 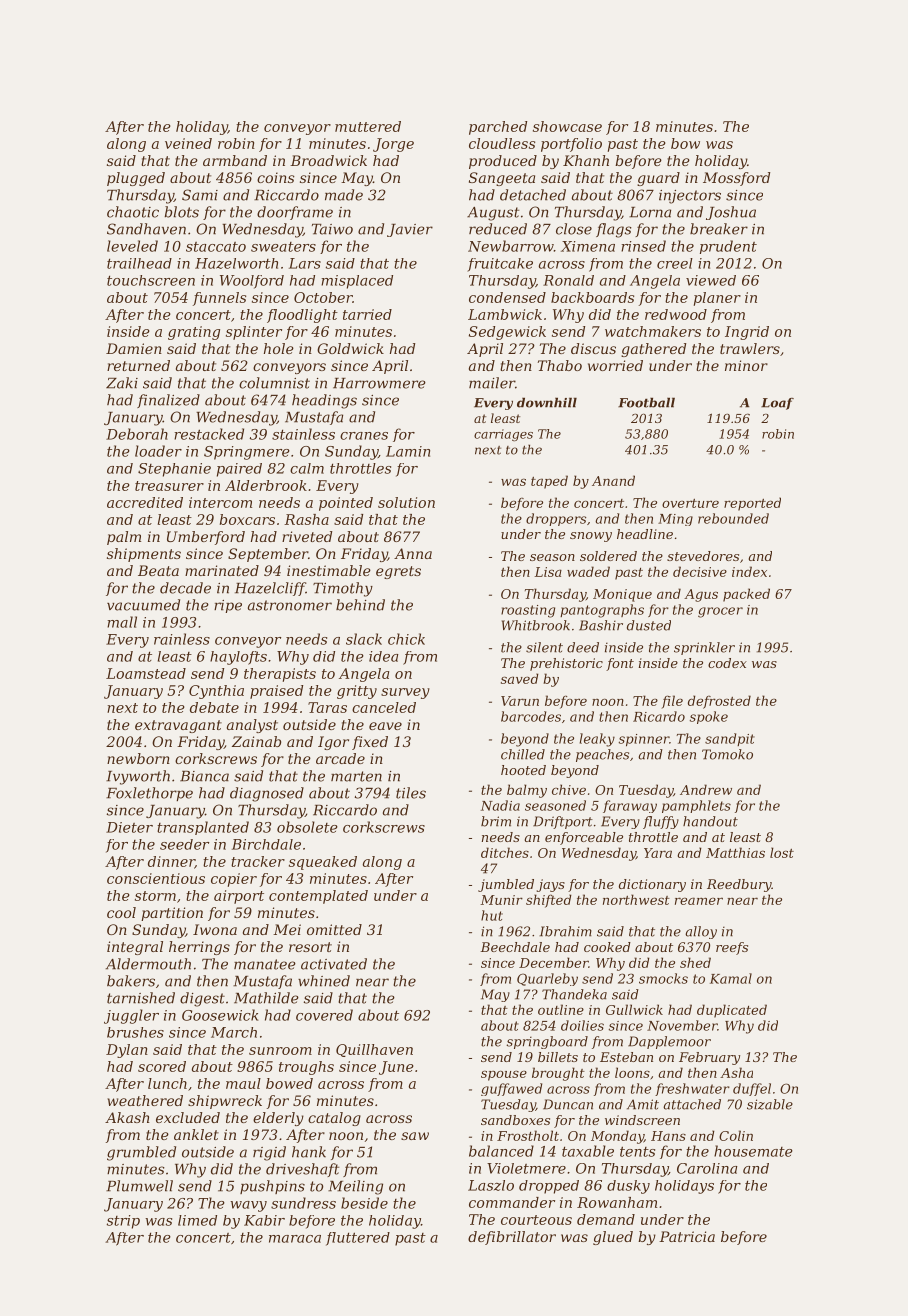 What do you see at coordinates (501, 1151) in the screenshot?
I see `balanced` at bounding box center [501, 1151].
